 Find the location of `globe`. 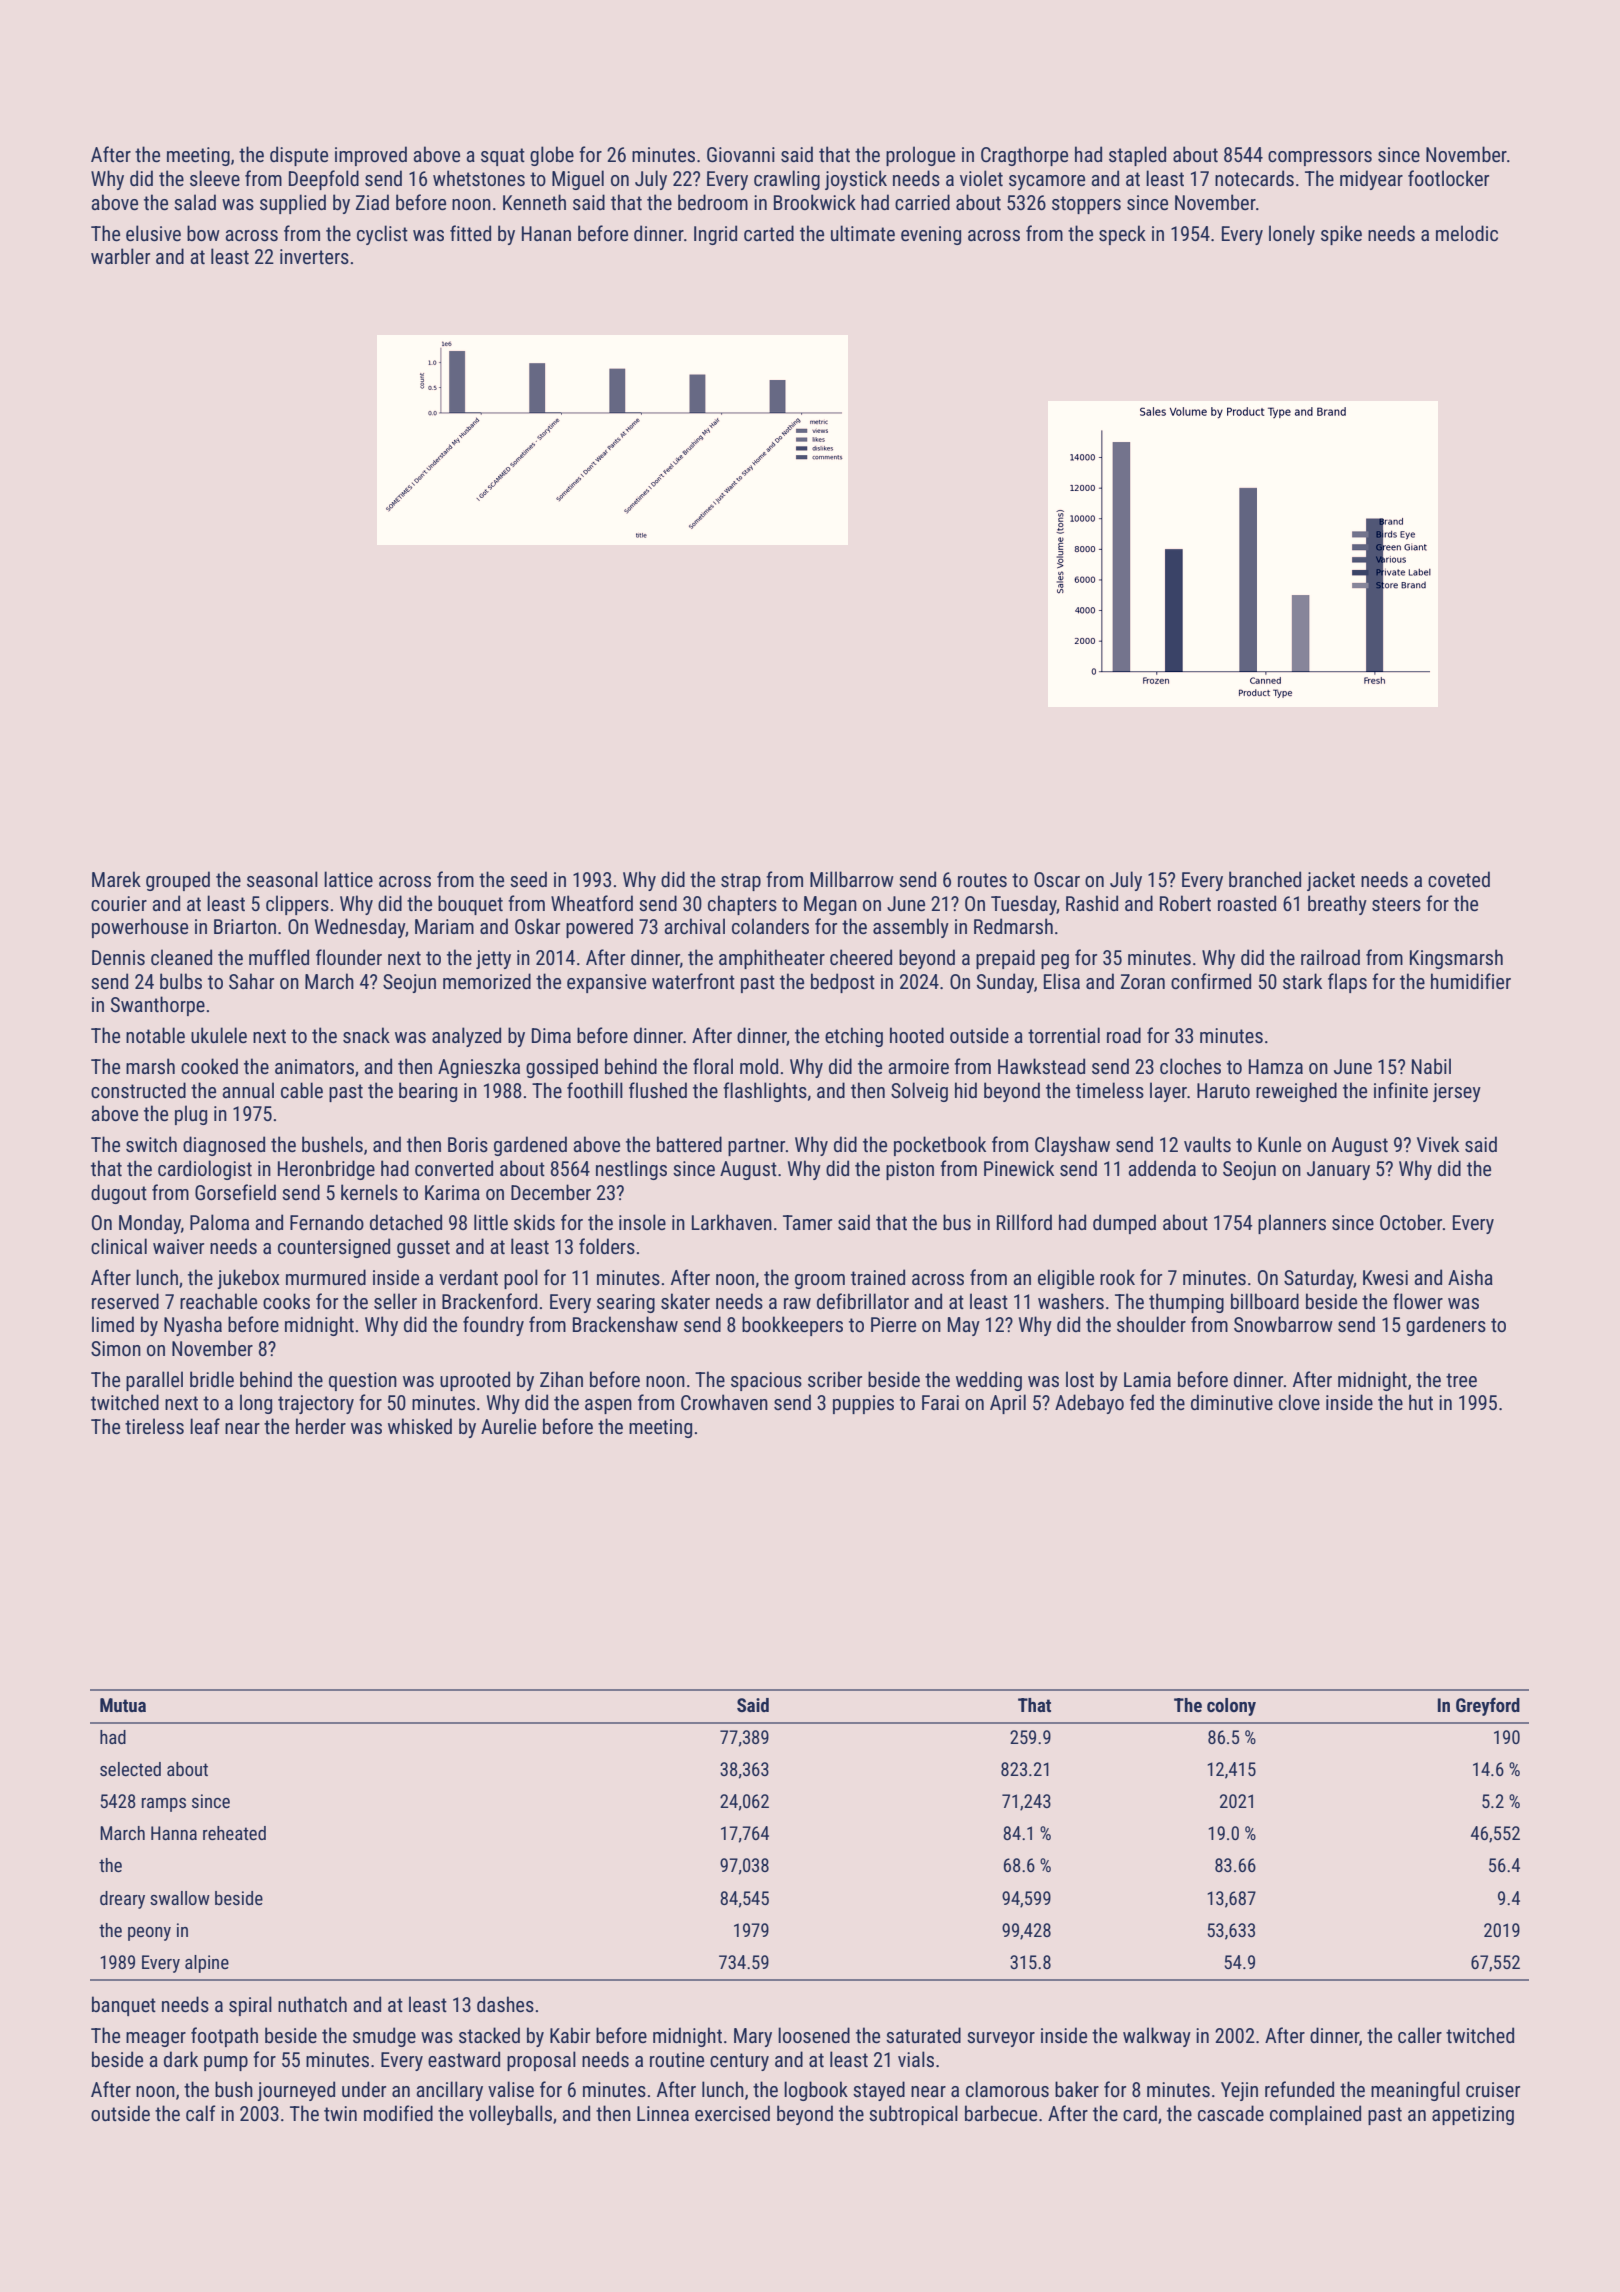

globe is located at coordinates (552, 156).
